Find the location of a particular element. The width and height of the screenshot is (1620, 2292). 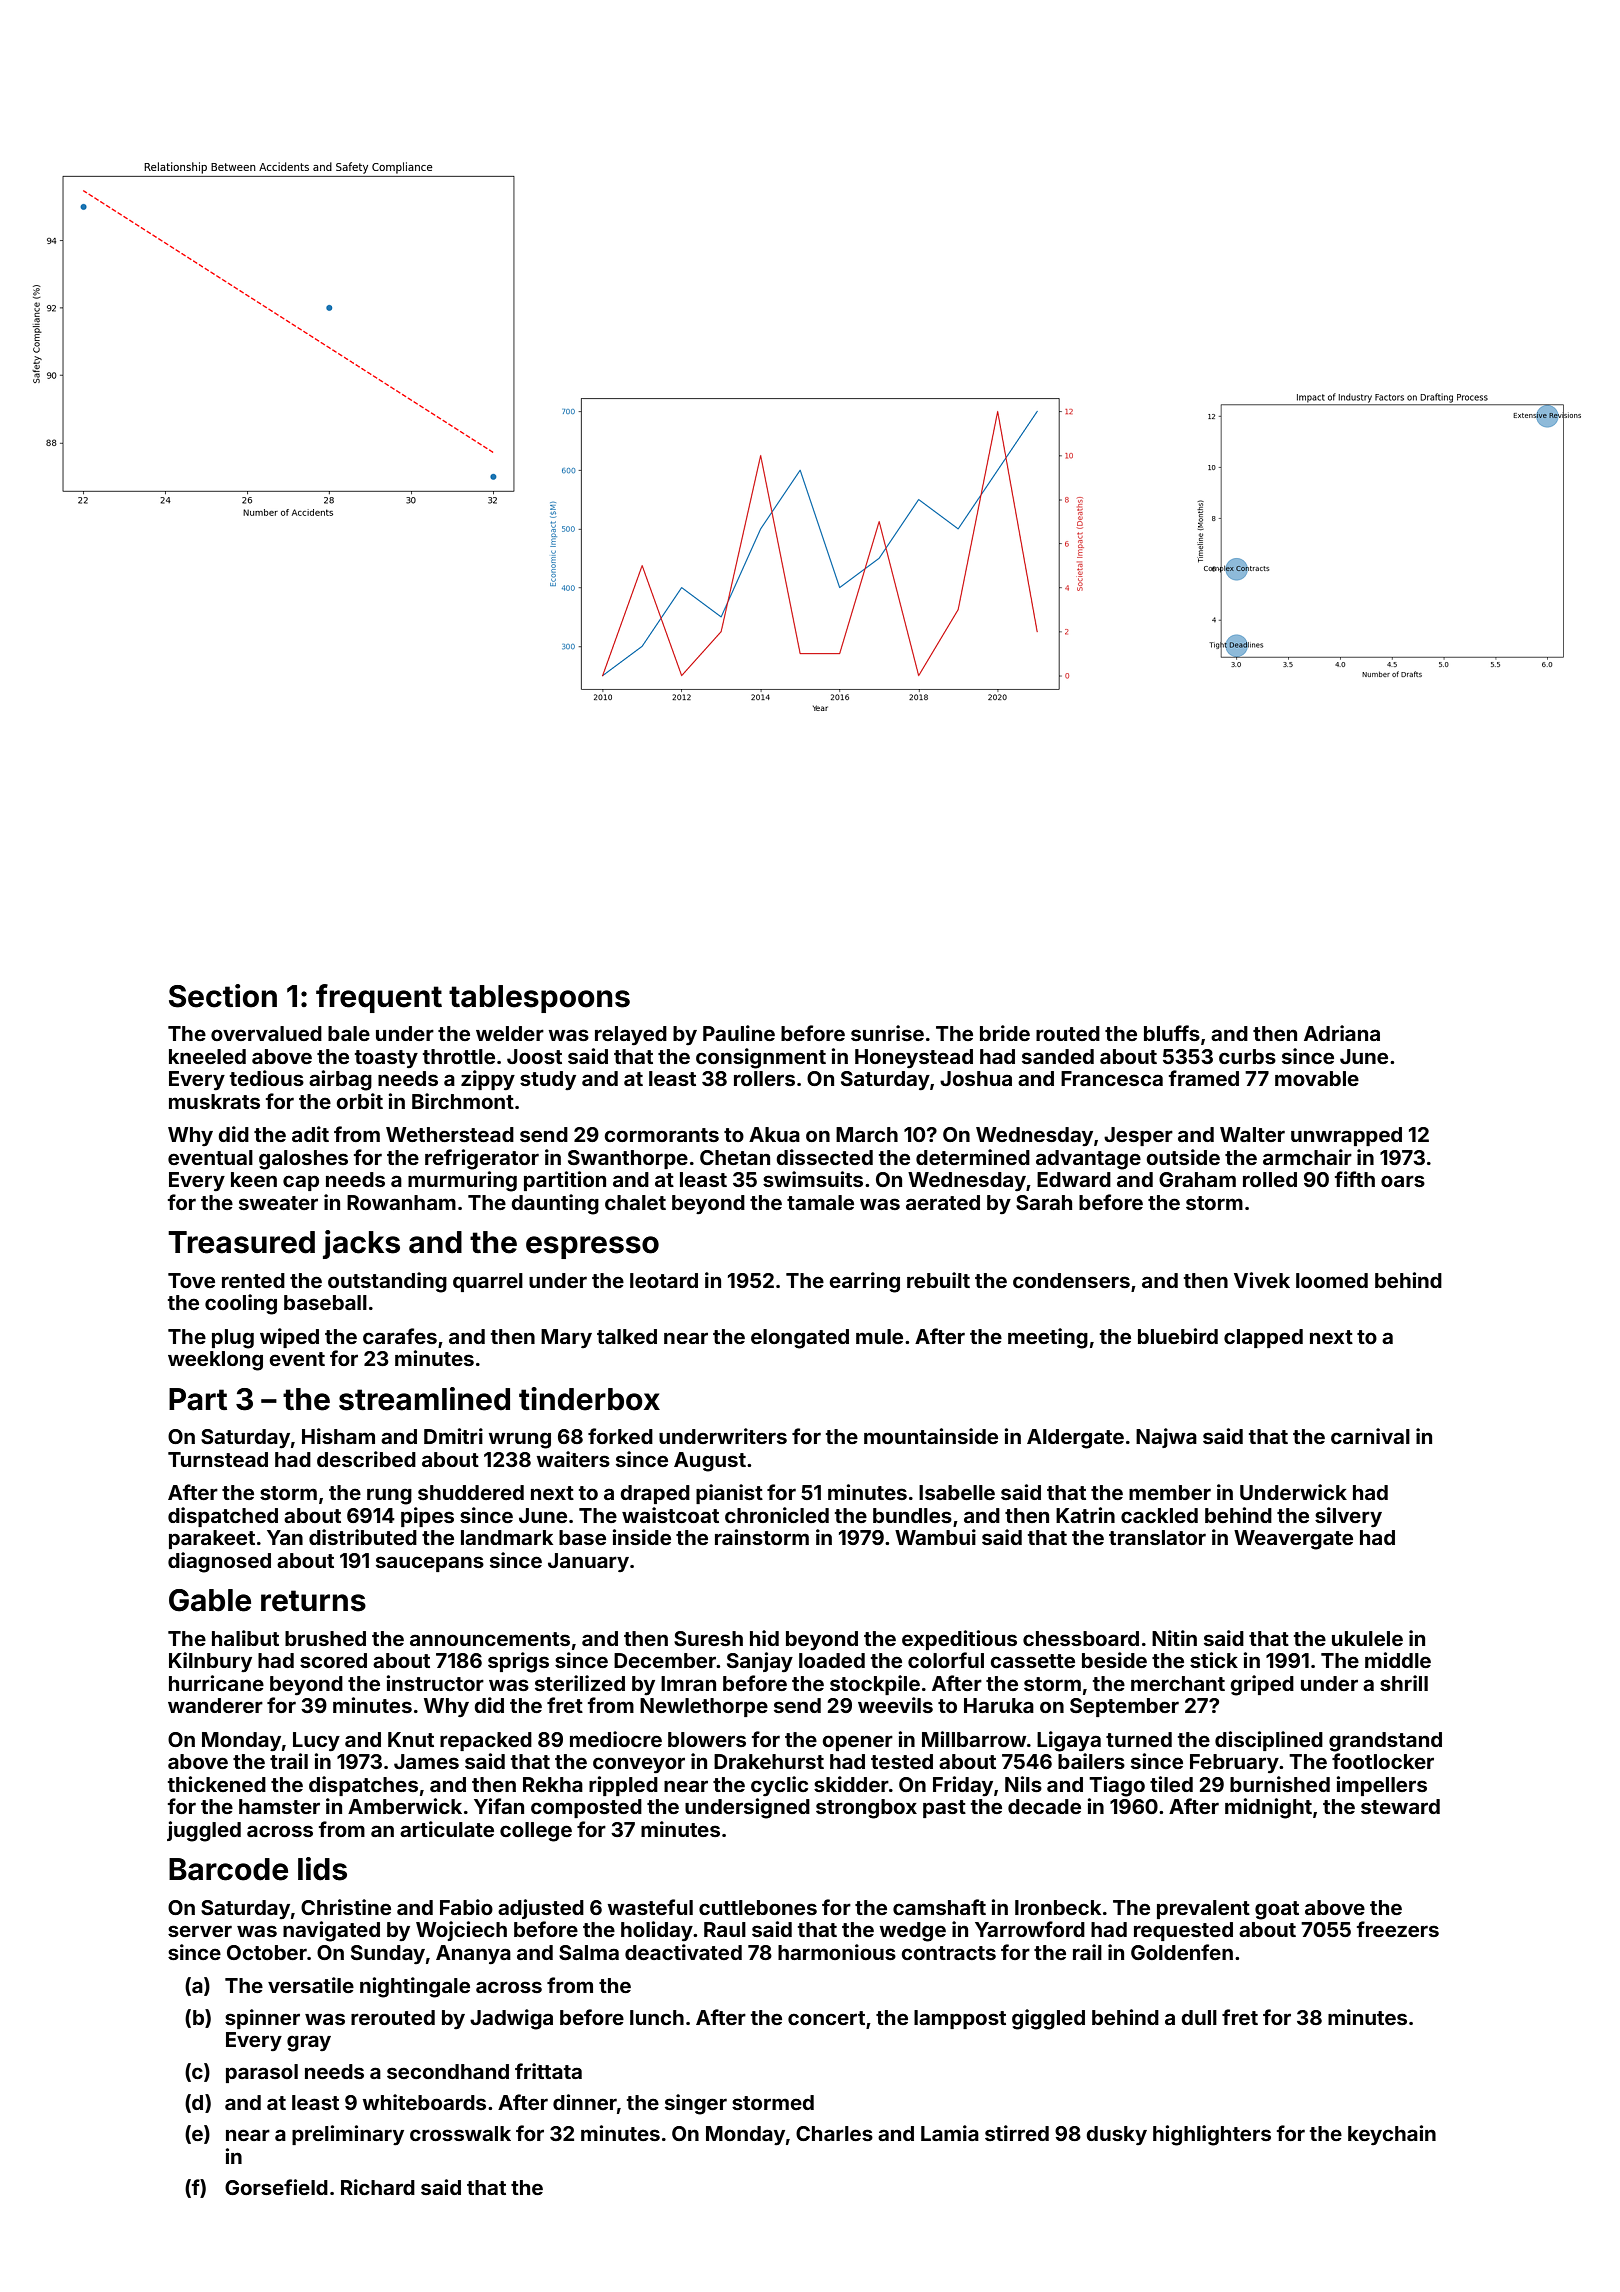

singer is located at coordinates (696, 2104).
